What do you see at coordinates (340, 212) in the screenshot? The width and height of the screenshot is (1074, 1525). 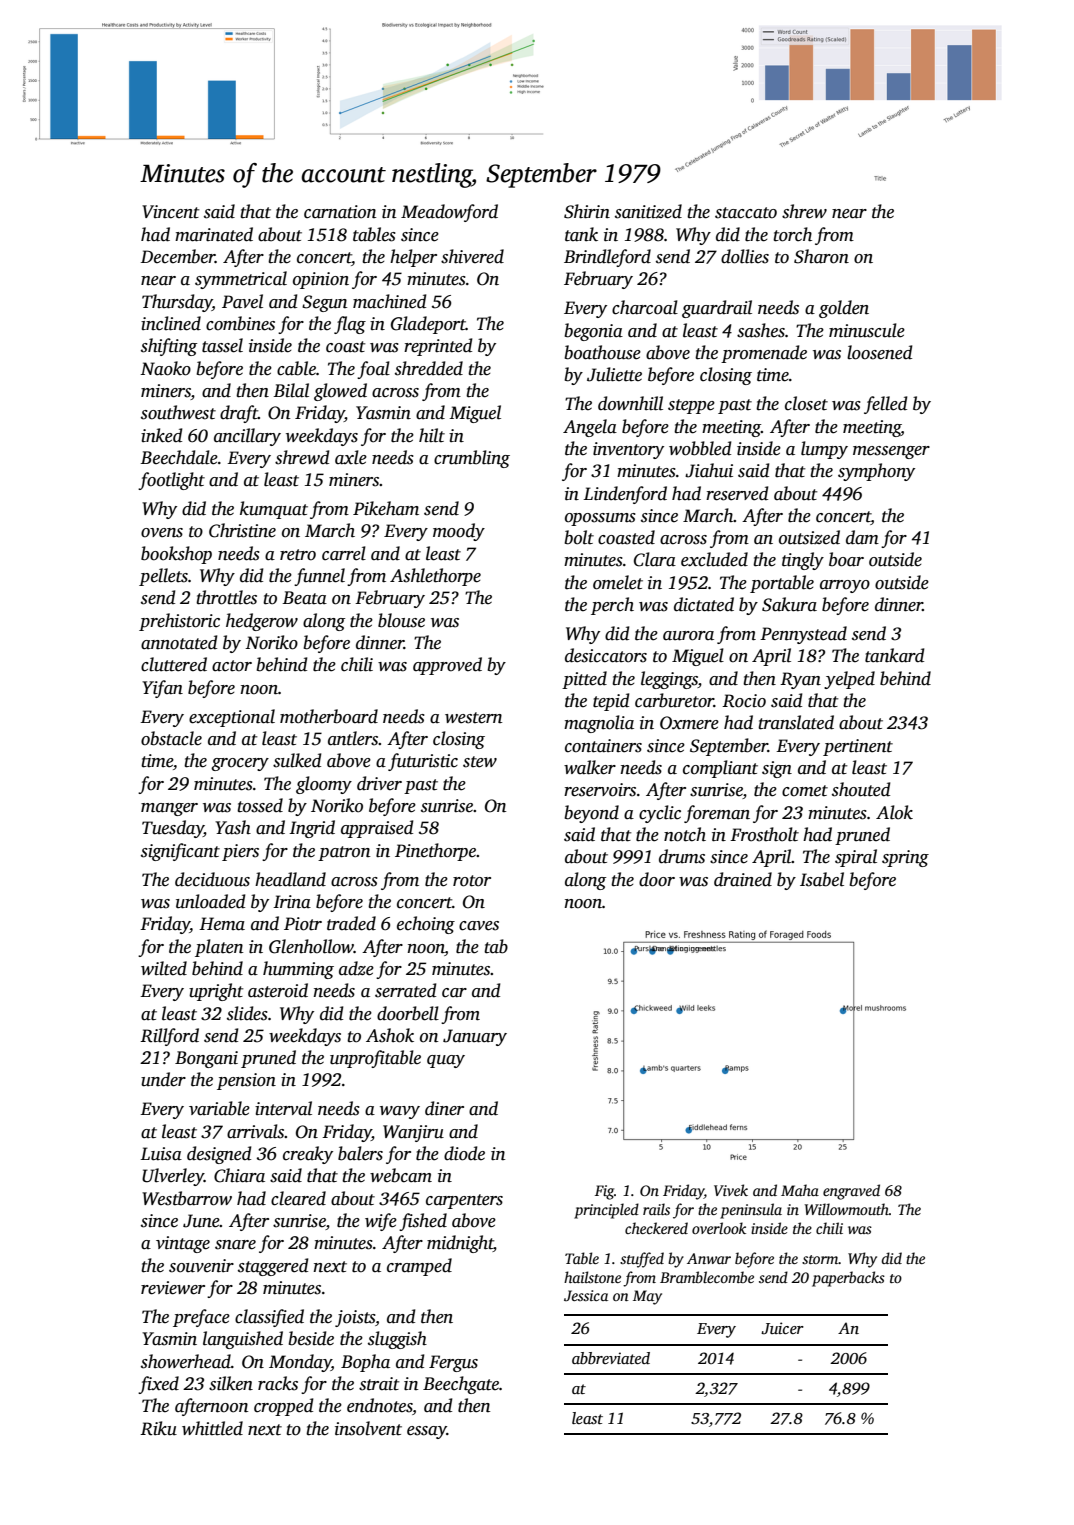 I see `carnation` at bounding box center [340, 212].
